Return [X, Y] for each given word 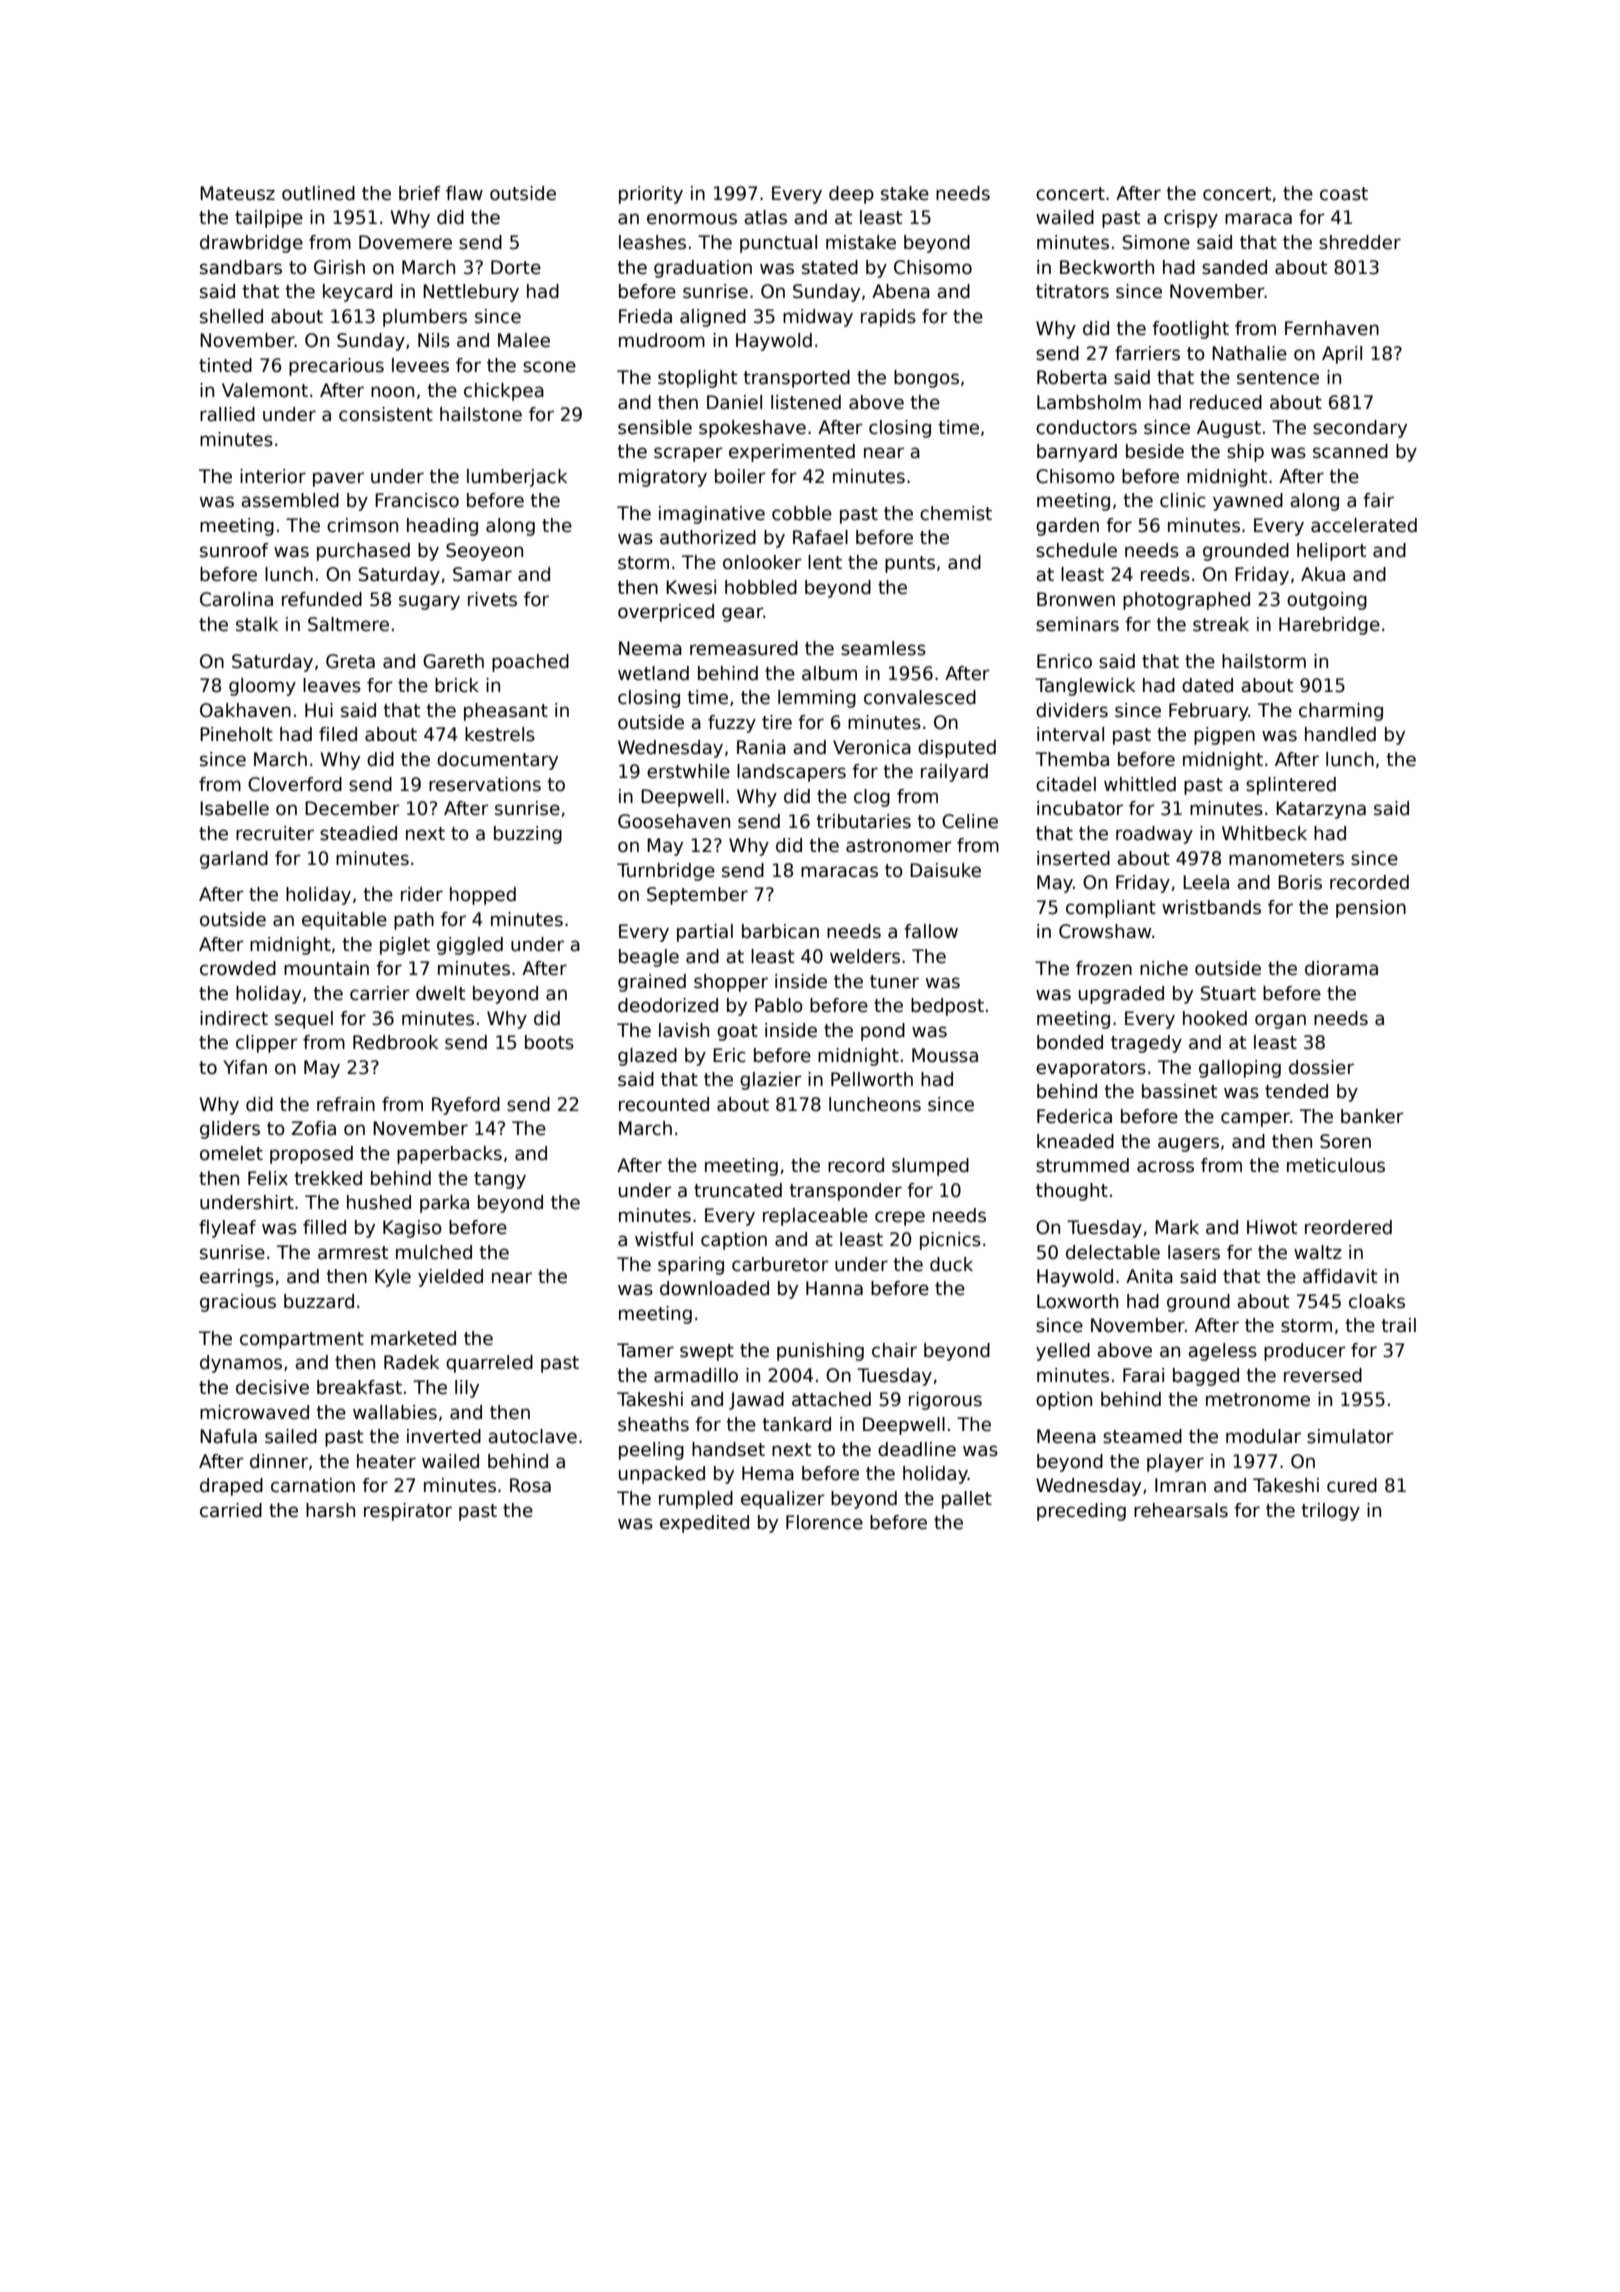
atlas [765, 217]
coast [1344, 194]
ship [1245, 453]
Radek [411, 1362]
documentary [497, 761]
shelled [231, 316]
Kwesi [691, 587]
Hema [768, 1473]
